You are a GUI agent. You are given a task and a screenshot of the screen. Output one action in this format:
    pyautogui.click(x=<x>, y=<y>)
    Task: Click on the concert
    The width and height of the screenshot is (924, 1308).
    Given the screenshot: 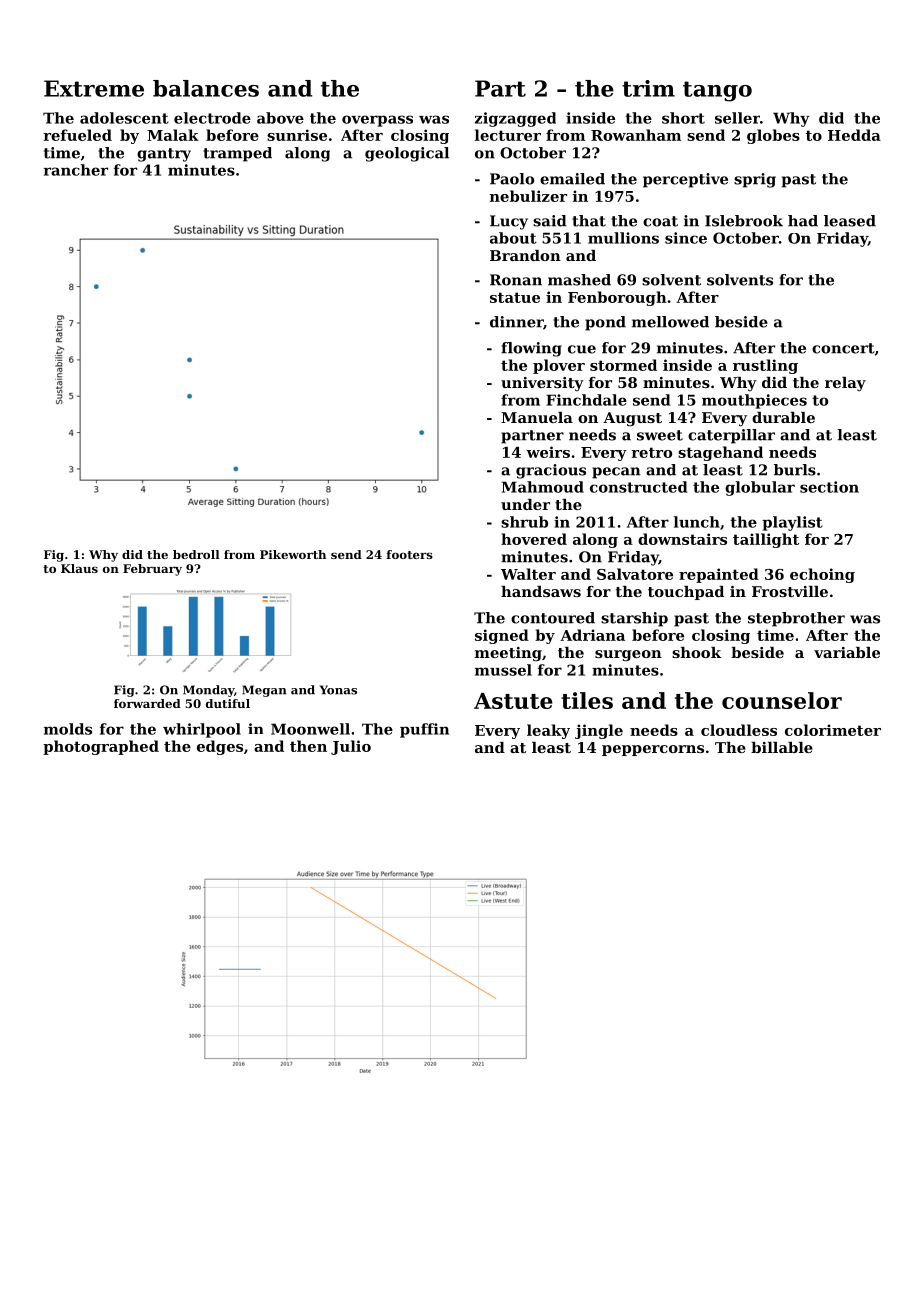 What is the action you would take?
    pyautogui.click(x=843, y=348)
